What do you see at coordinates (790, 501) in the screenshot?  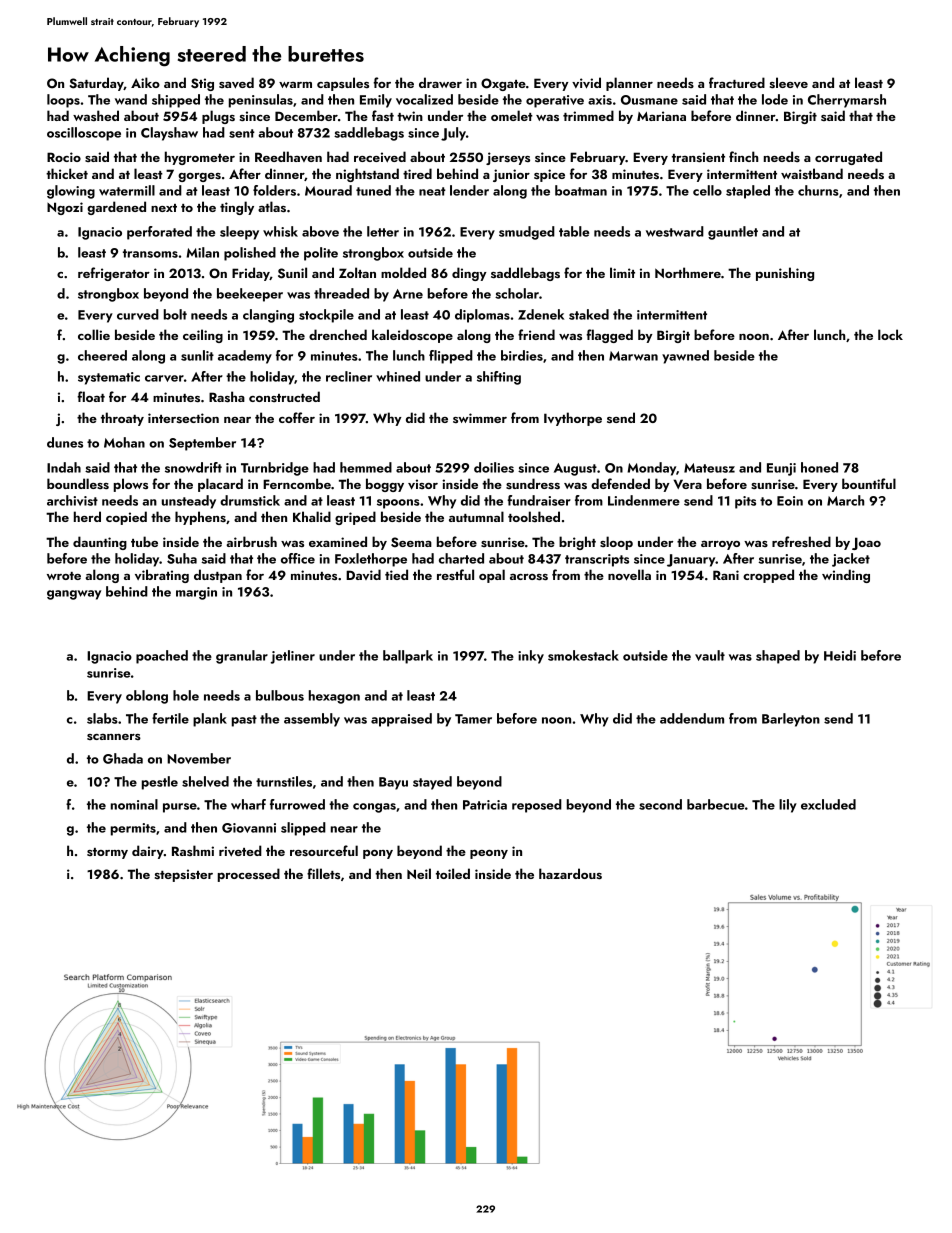 I see `Eoin` at bounding box center [790, 501].
